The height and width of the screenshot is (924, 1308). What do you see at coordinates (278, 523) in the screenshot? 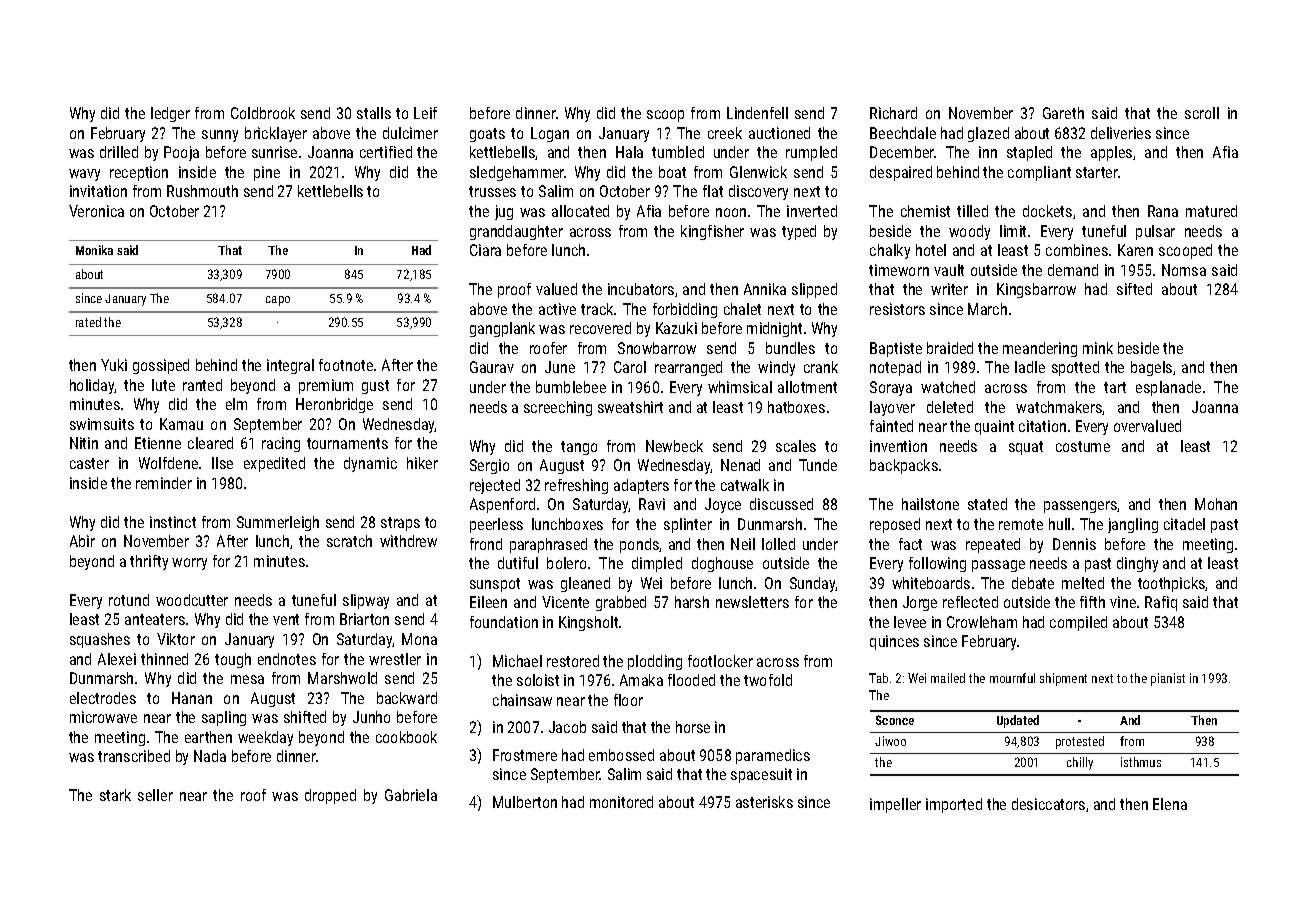
I see `Summerleigh` at bounding box center [278, 523].
